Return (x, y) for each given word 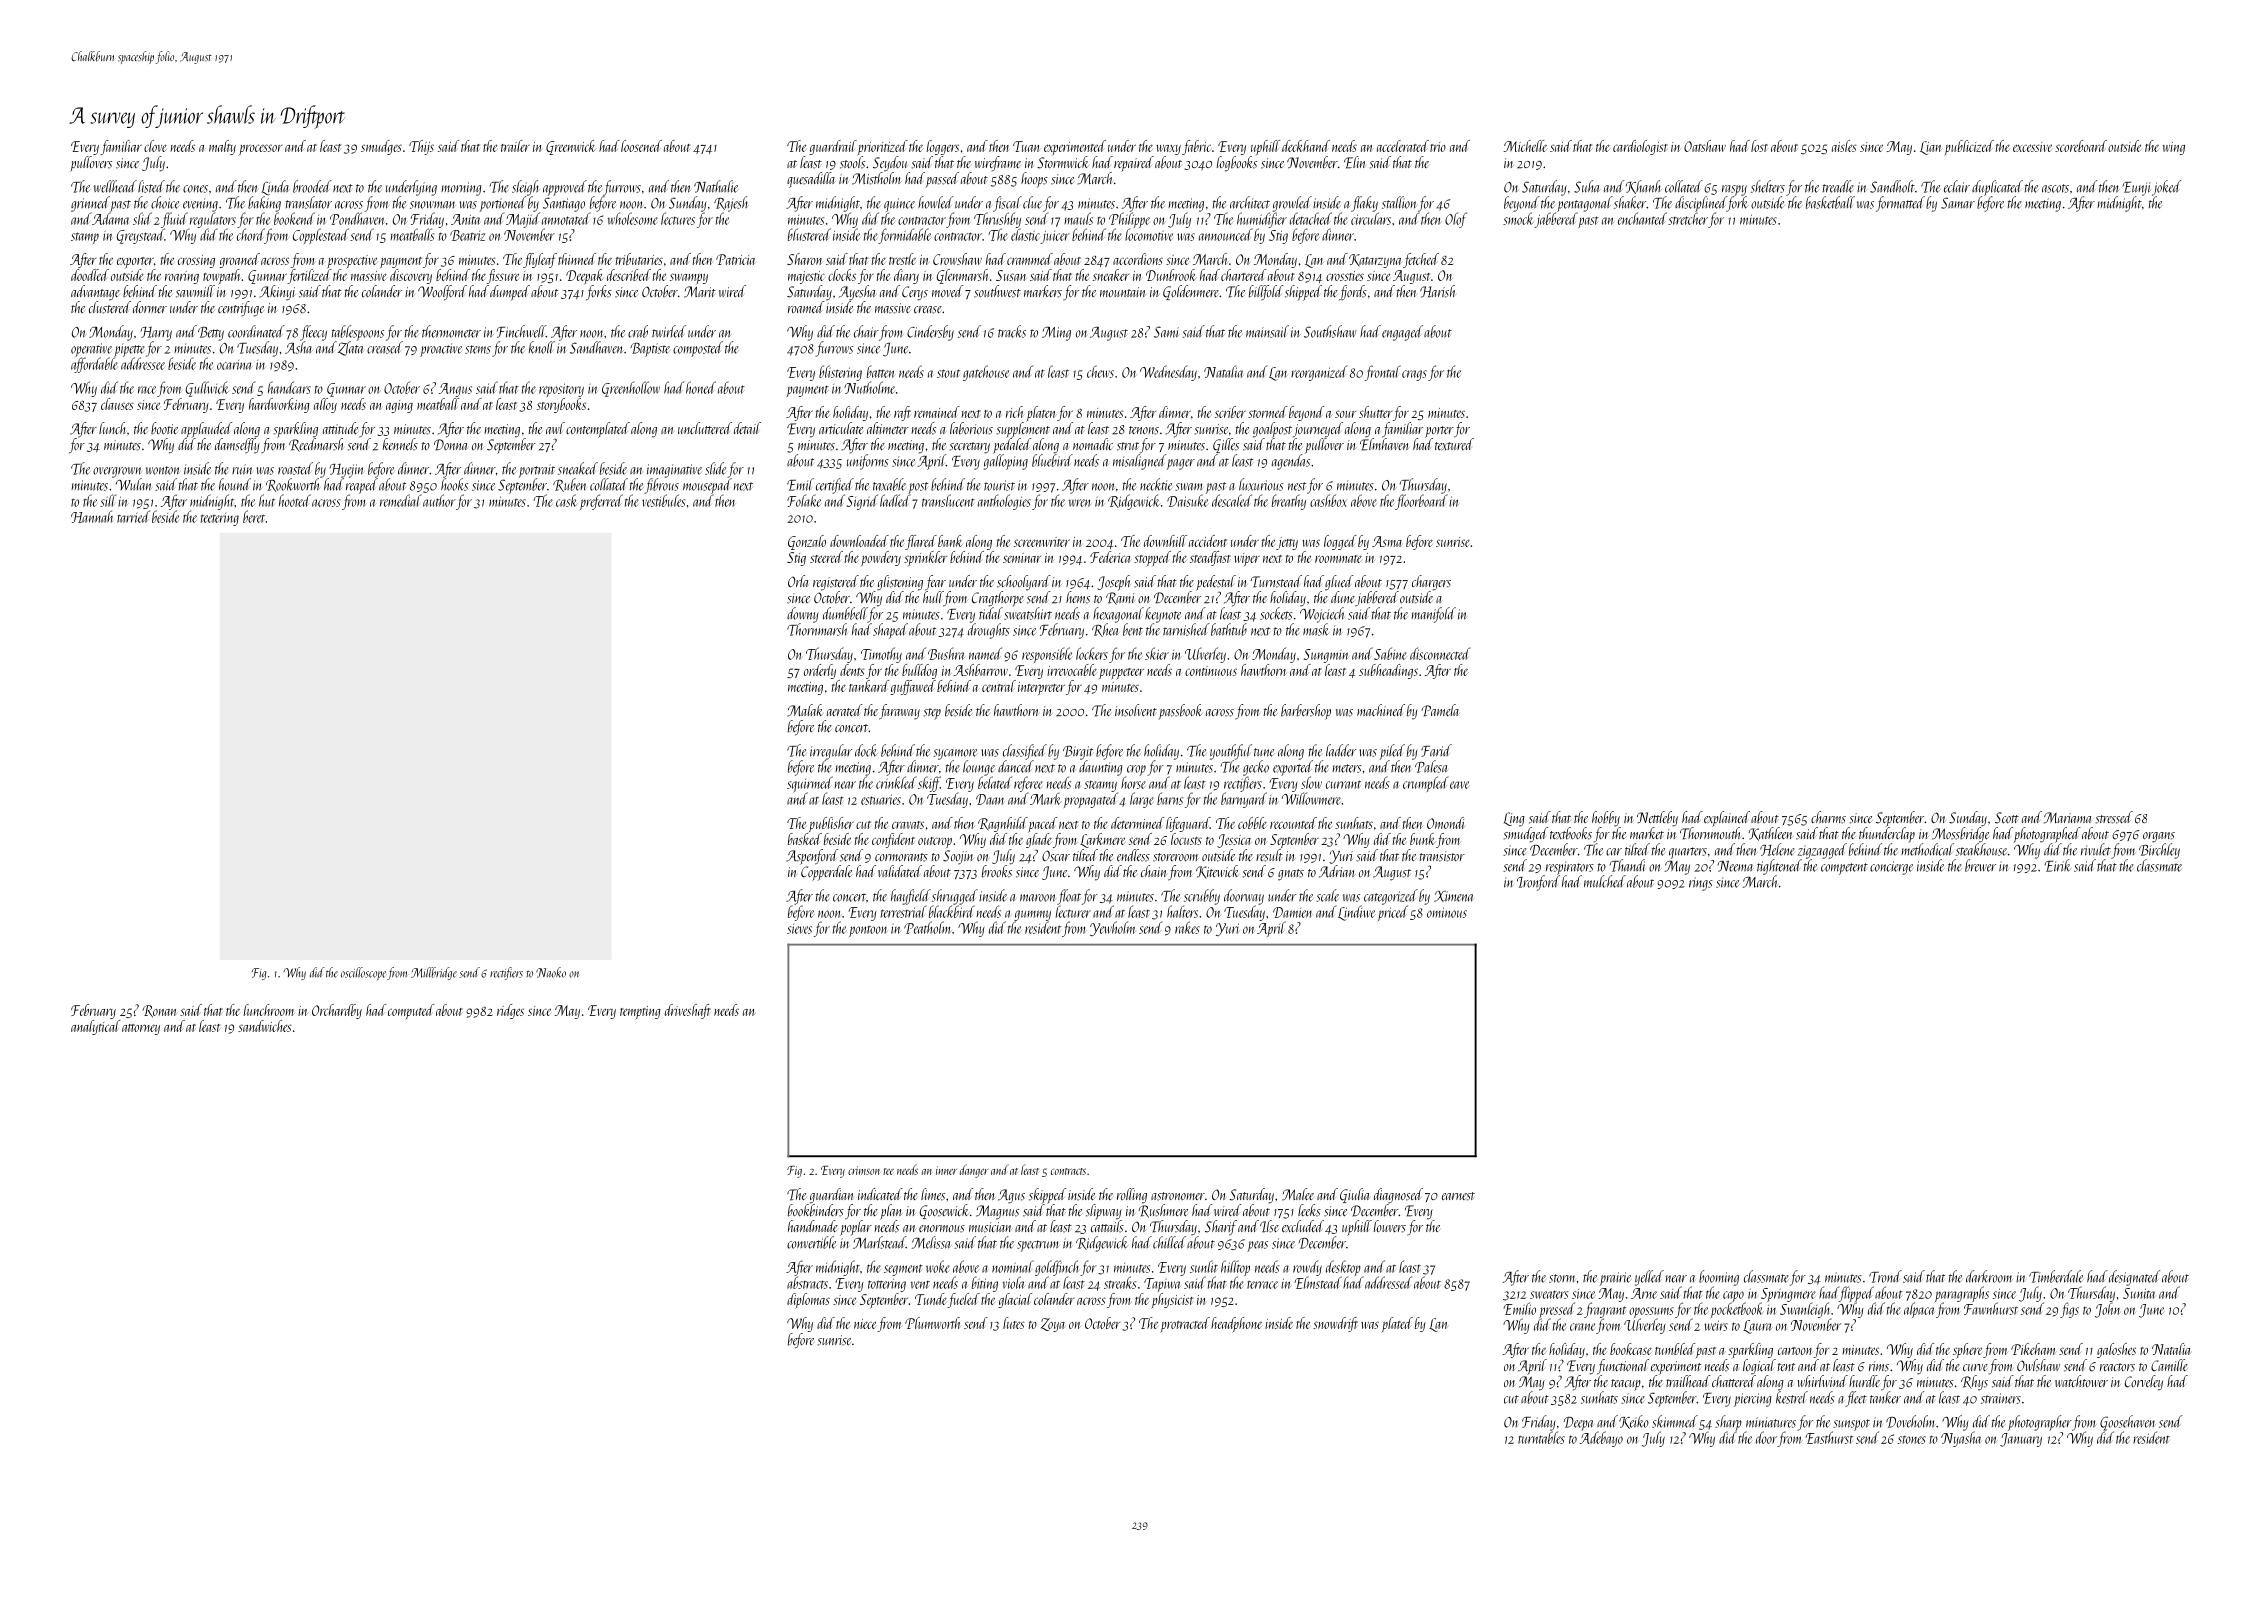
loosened (641, 146)
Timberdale (2056, 1276)
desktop (1343, 1268)
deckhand (1306, 146)
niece (865, 1324)
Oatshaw (1705, 146)
